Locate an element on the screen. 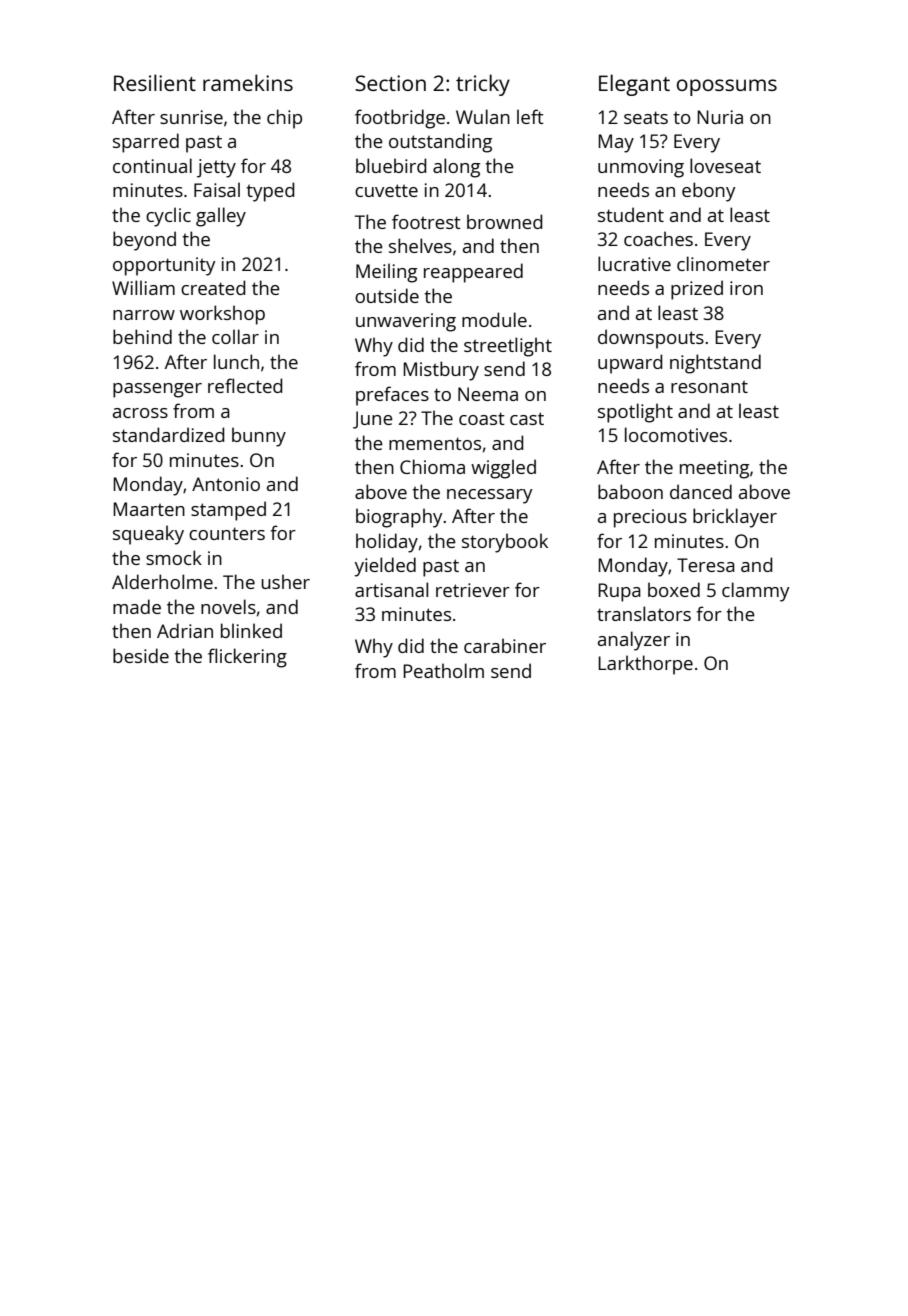 This screenshot has height=1316, width=908. made is located at coordinates (137, 606).
